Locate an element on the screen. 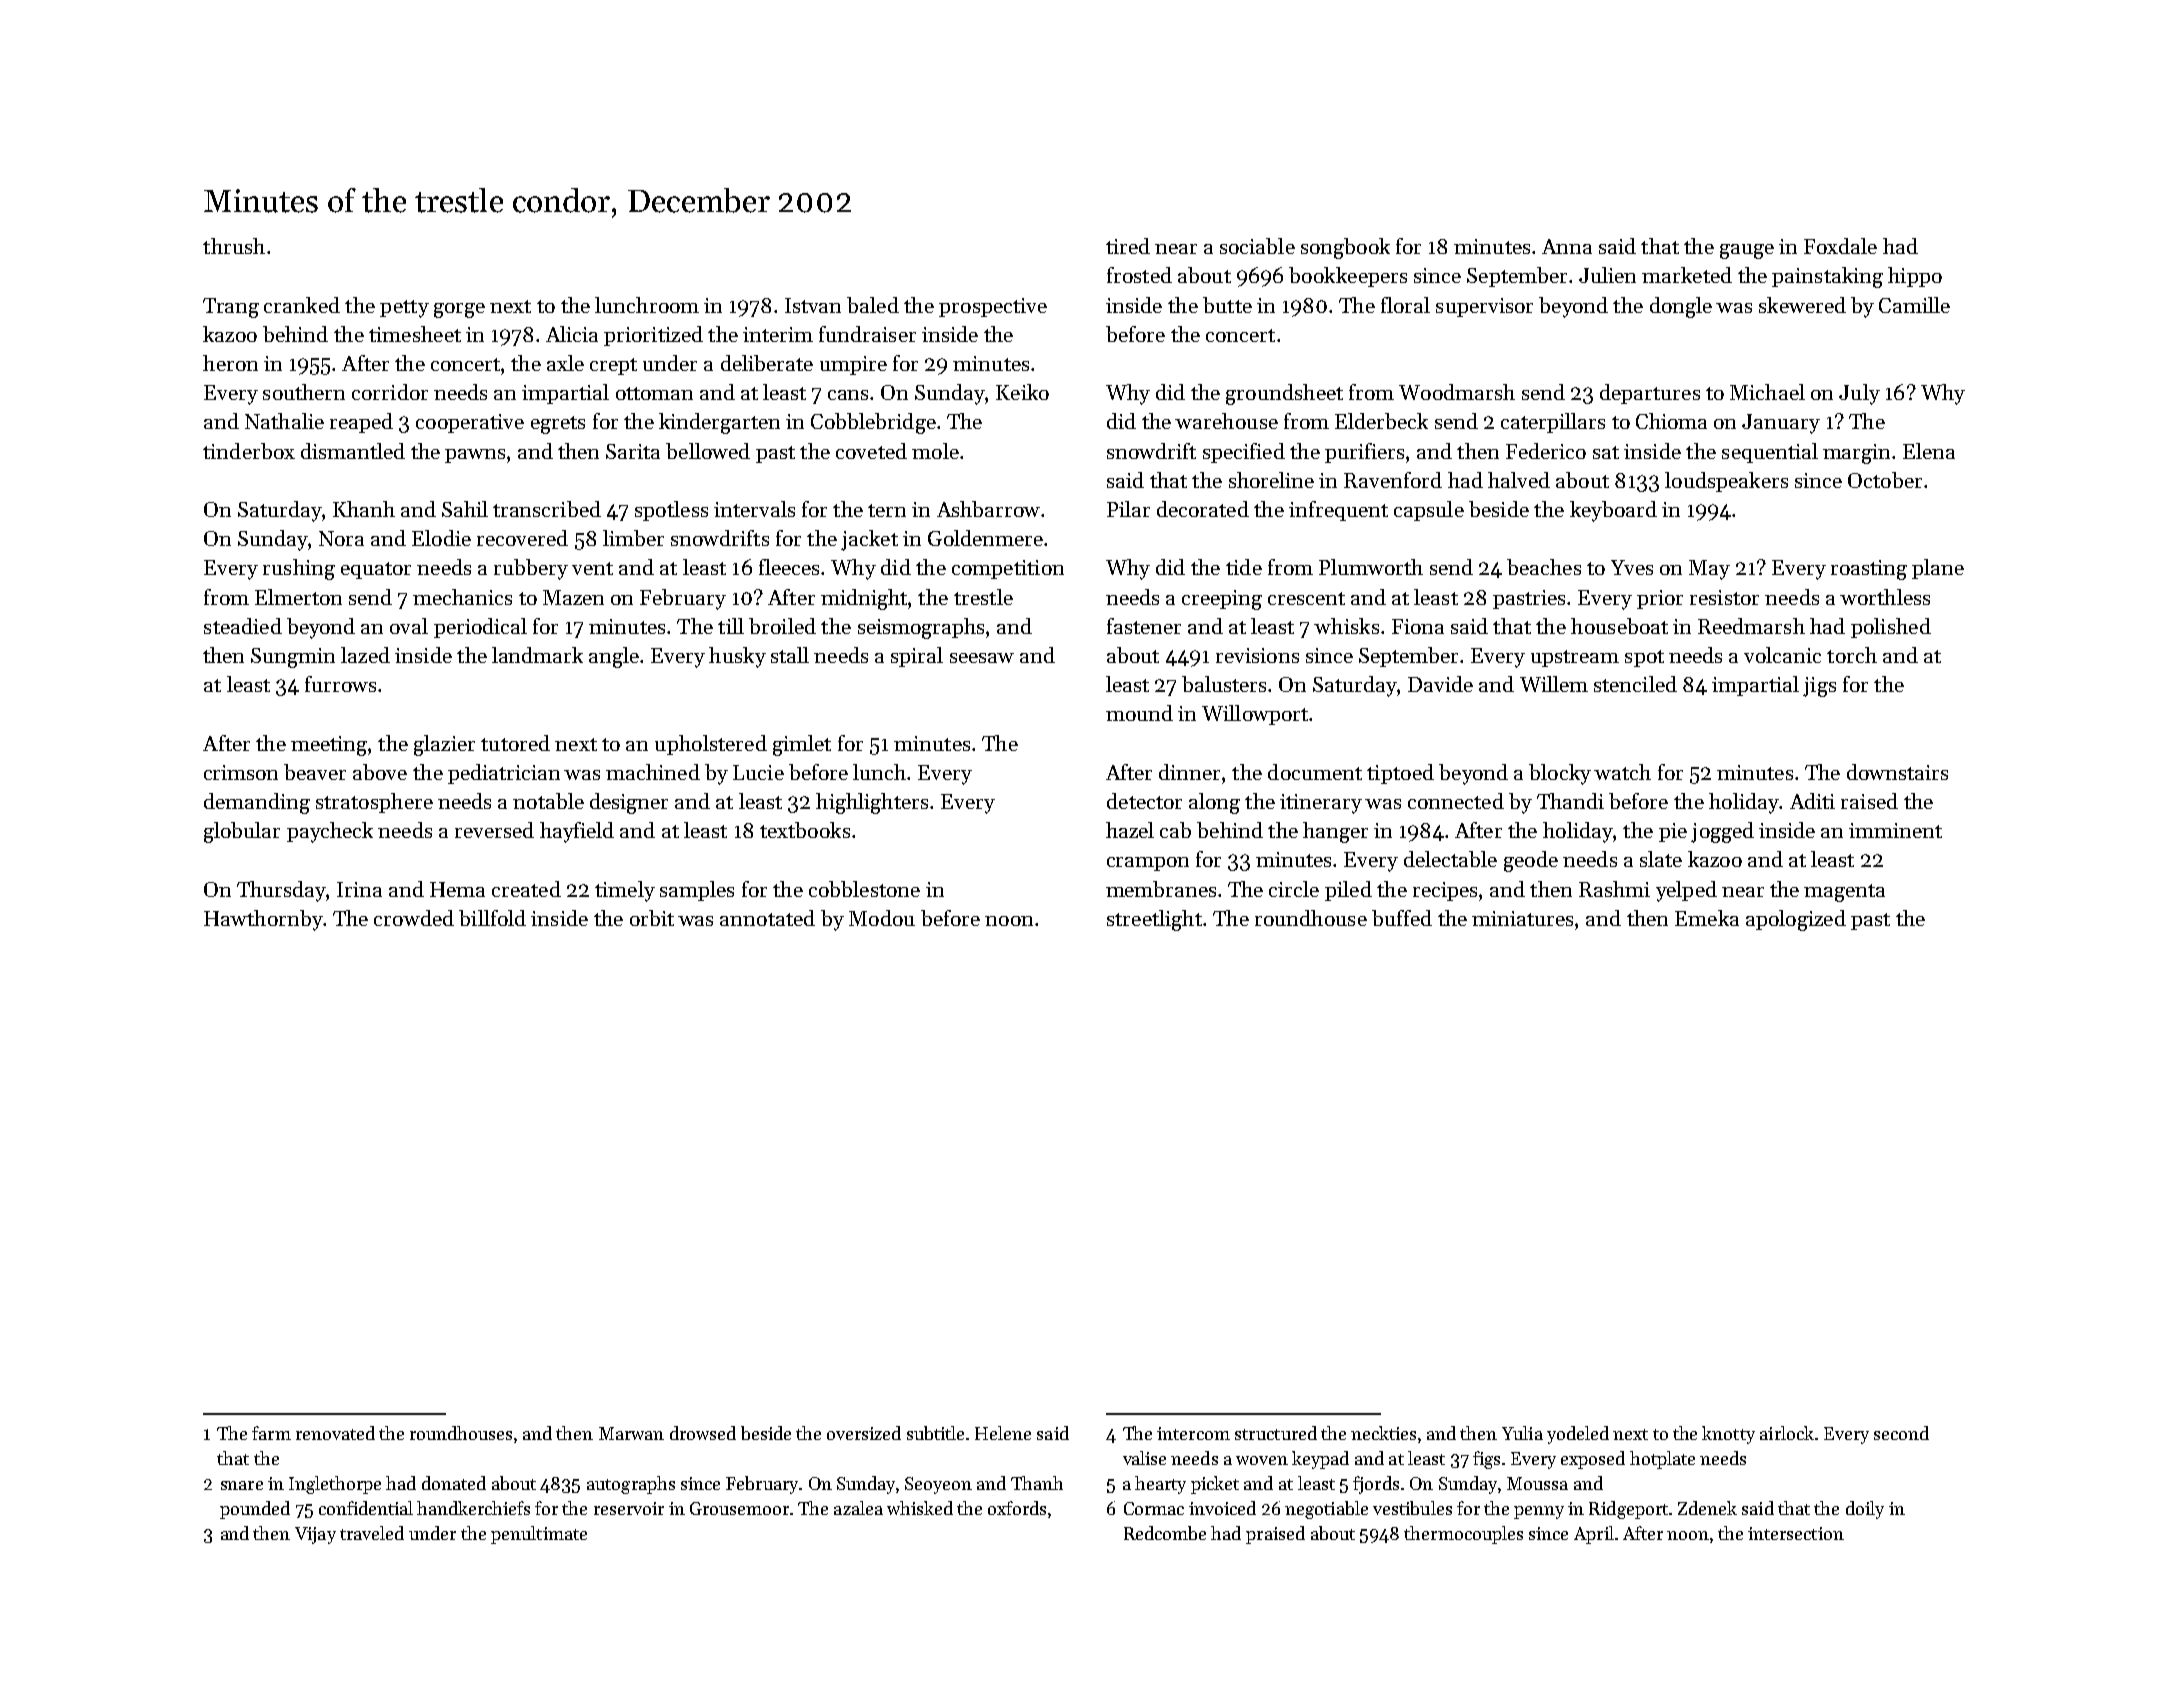  buffed is located at coordinates (1402, 918).
